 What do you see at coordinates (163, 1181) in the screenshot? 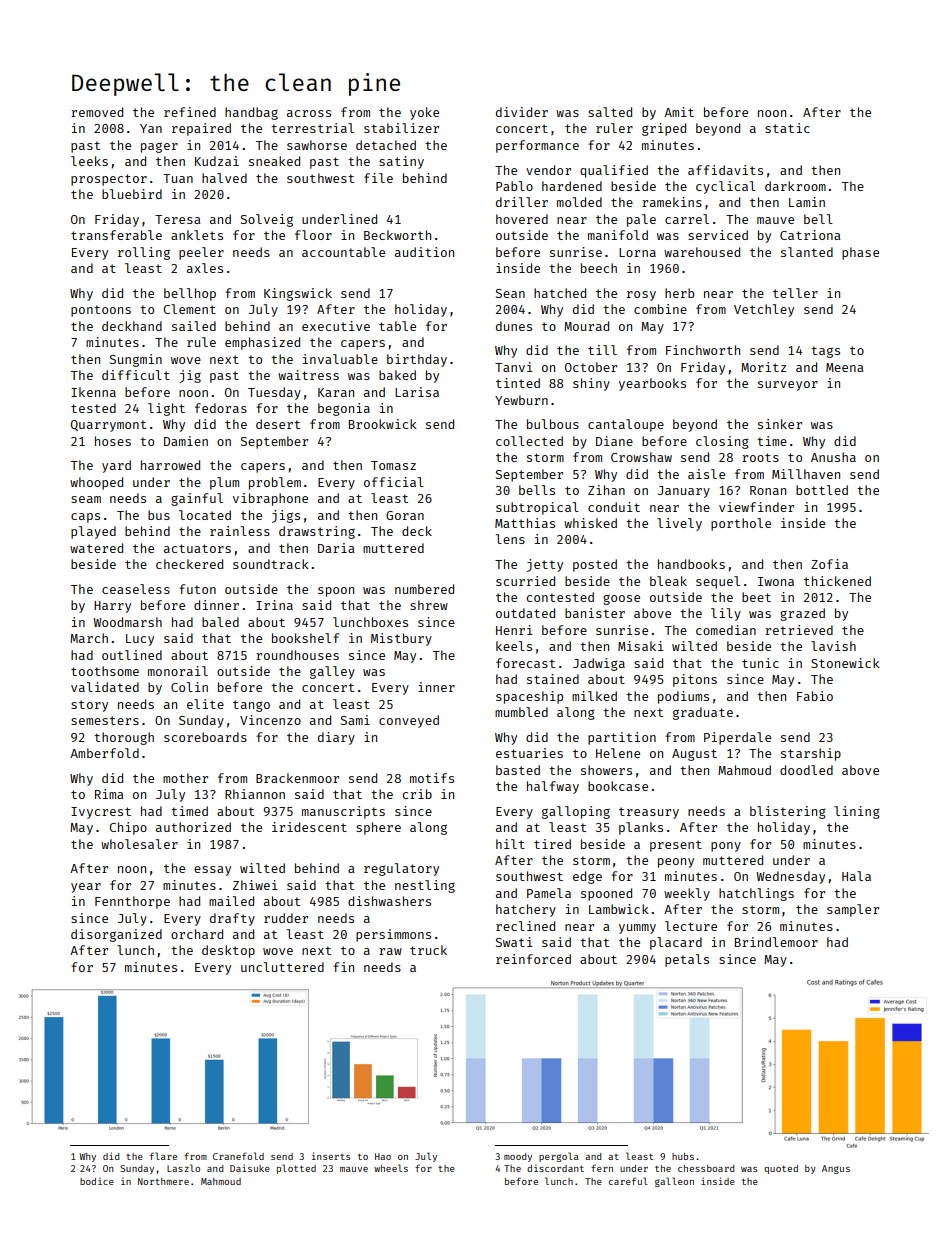
I see `Northmere` at bounding box center [163, 1181].
